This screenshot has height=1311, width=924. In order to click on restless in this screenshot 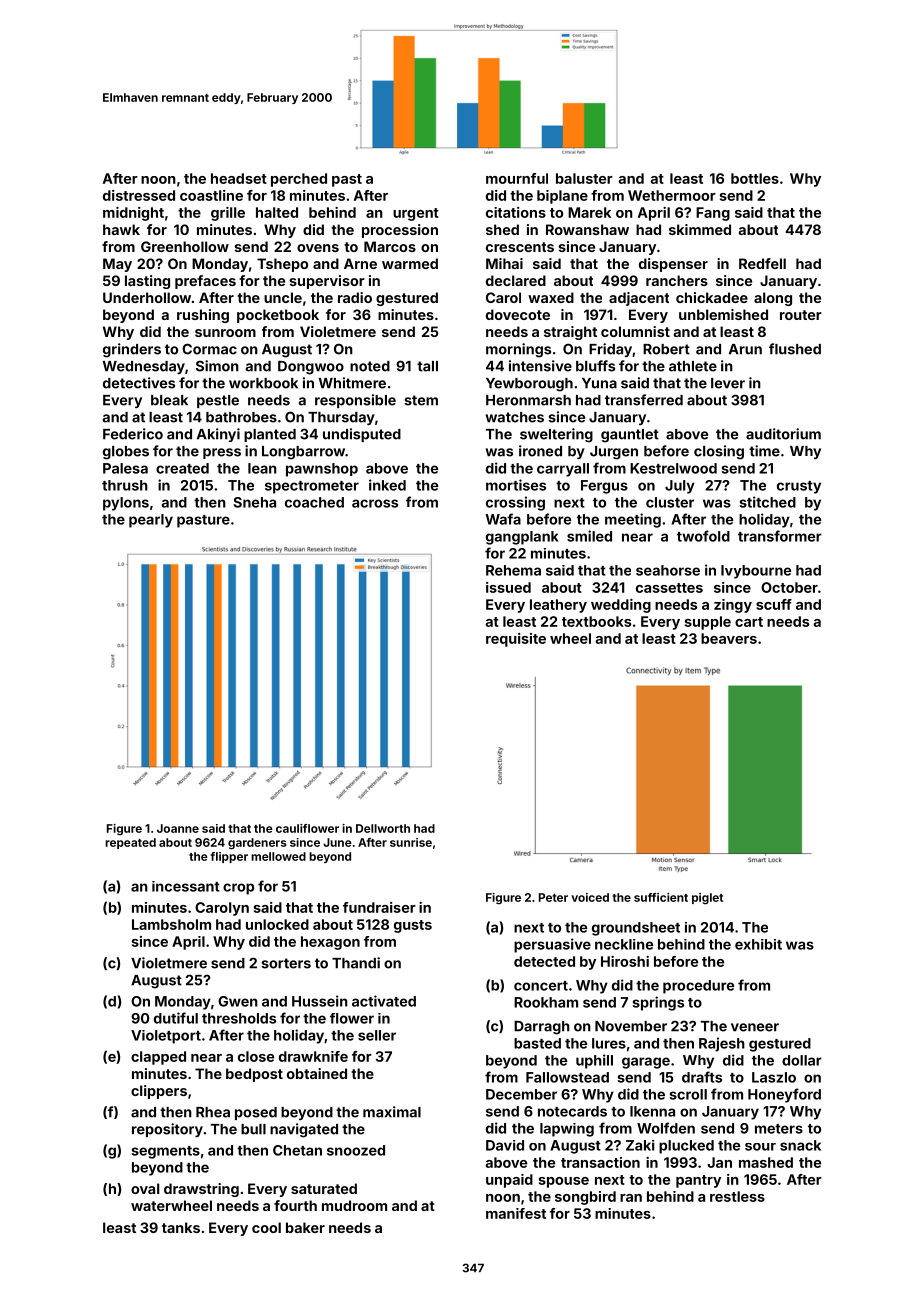, I will do `click(737, 1196)`.
